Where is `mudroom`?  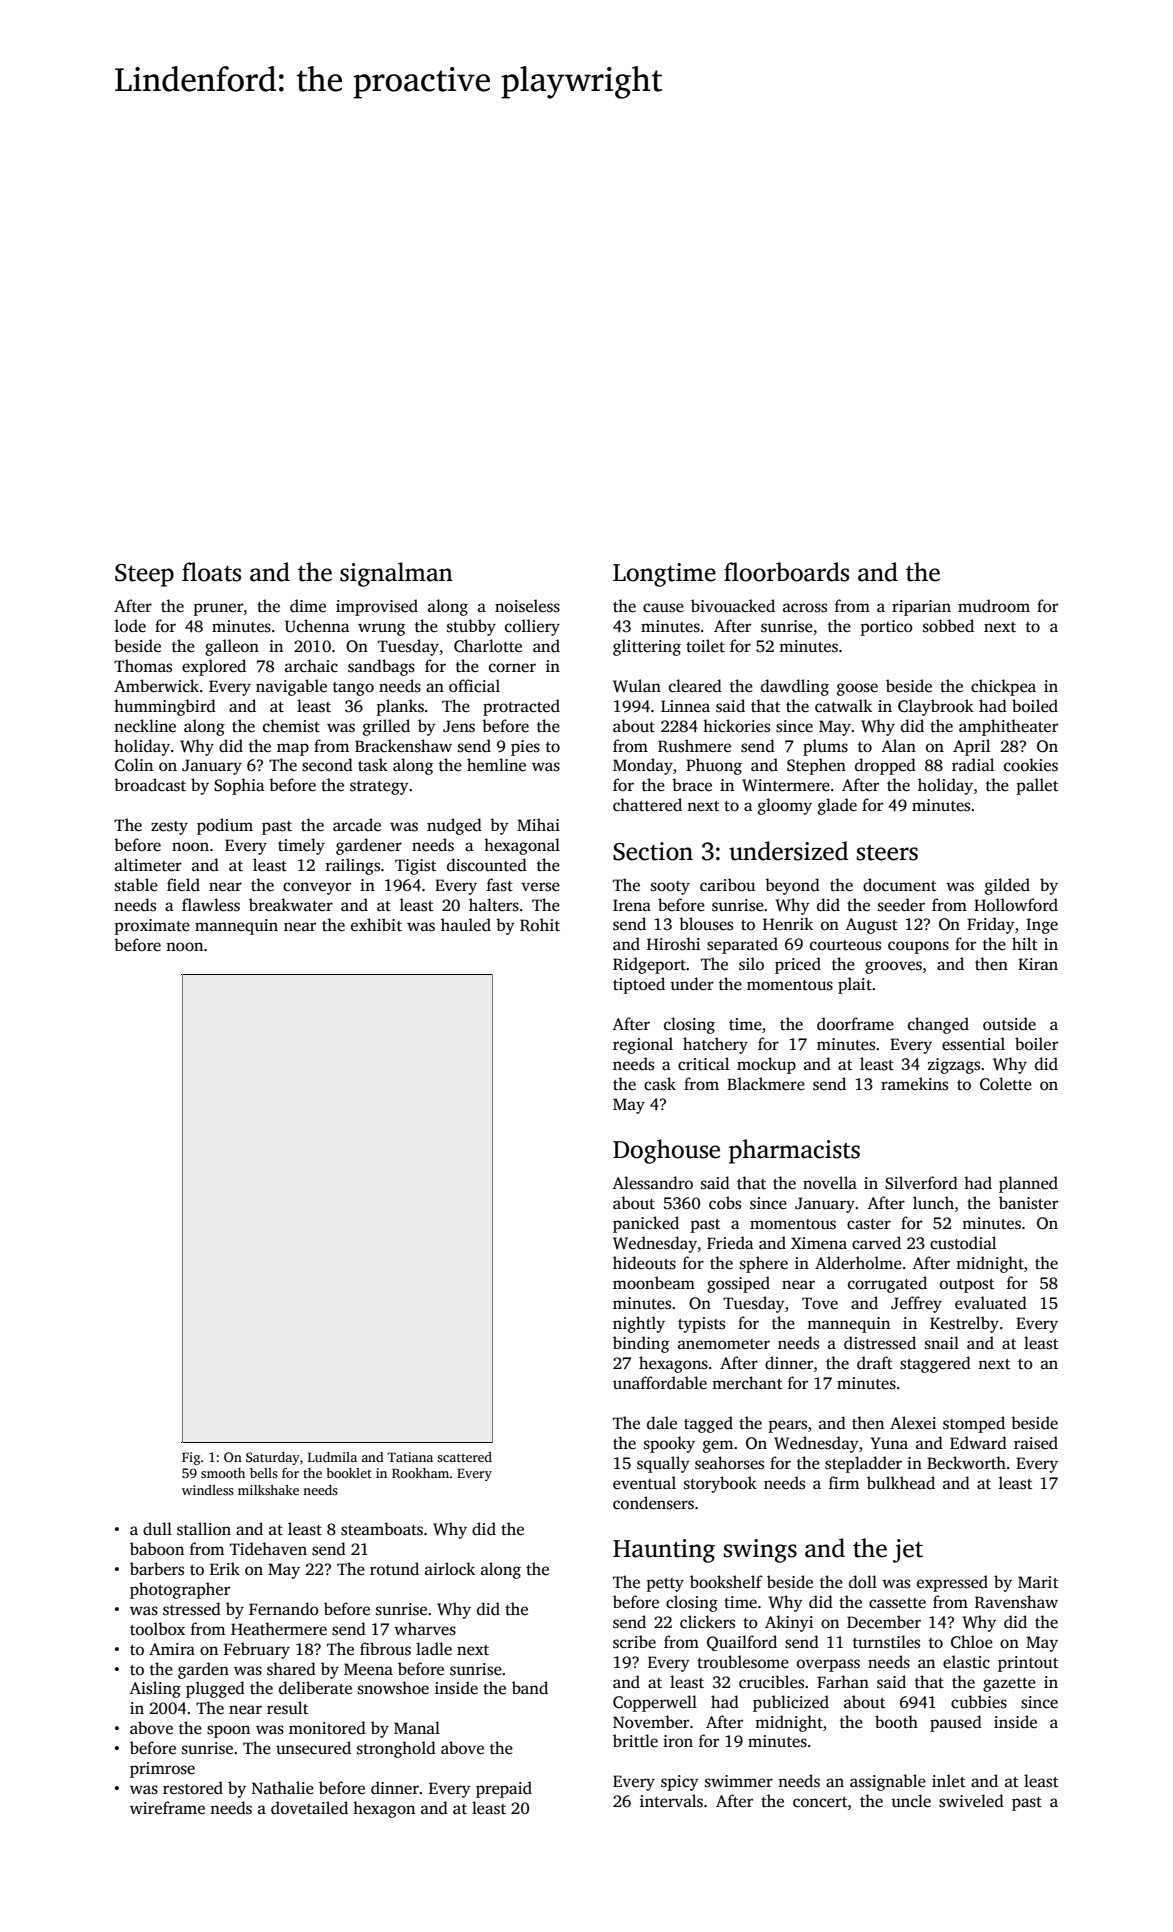
mudroom is located at coordinates (994, 606).
